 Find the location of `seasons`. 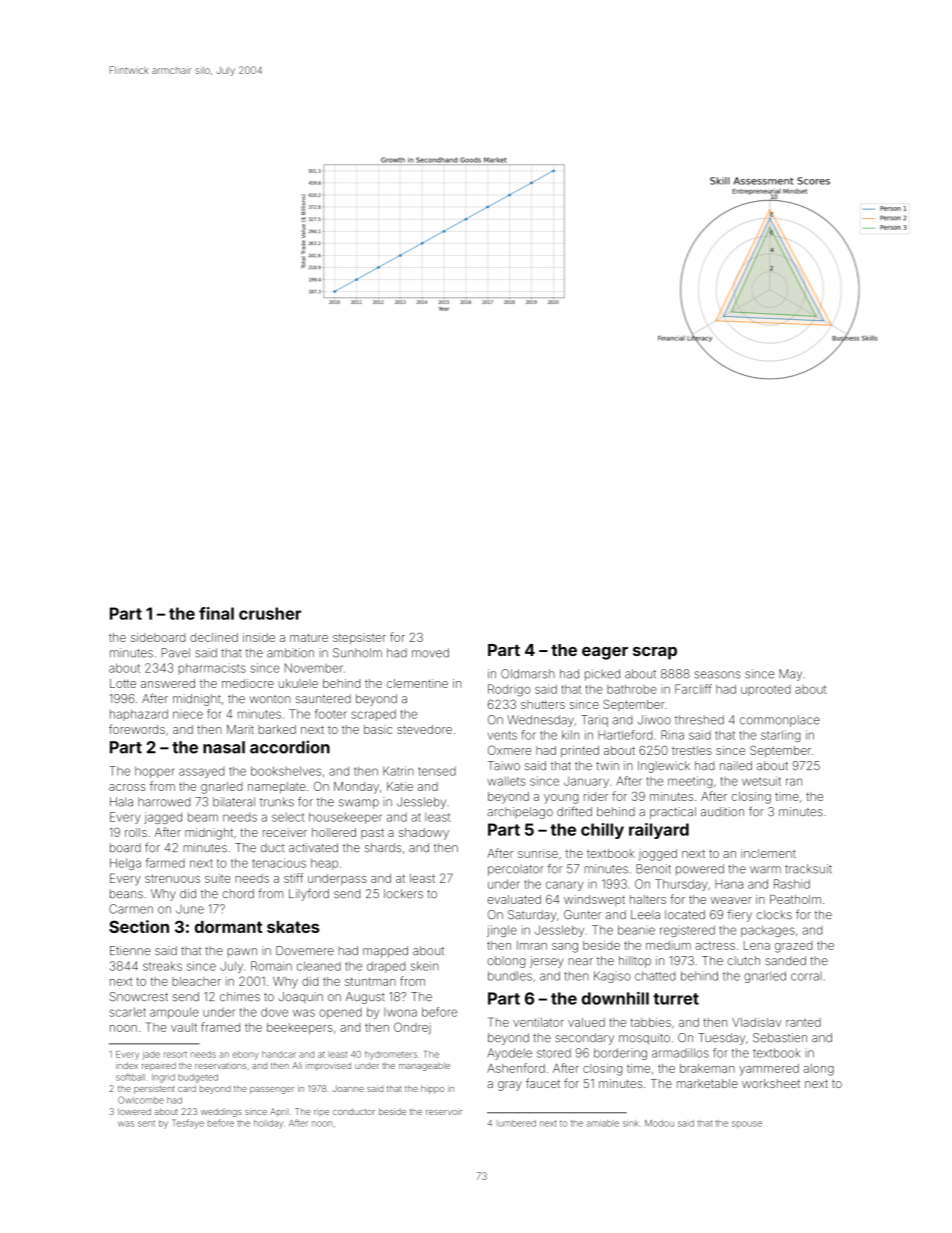

seasons is located at coordinates (718, 675).
